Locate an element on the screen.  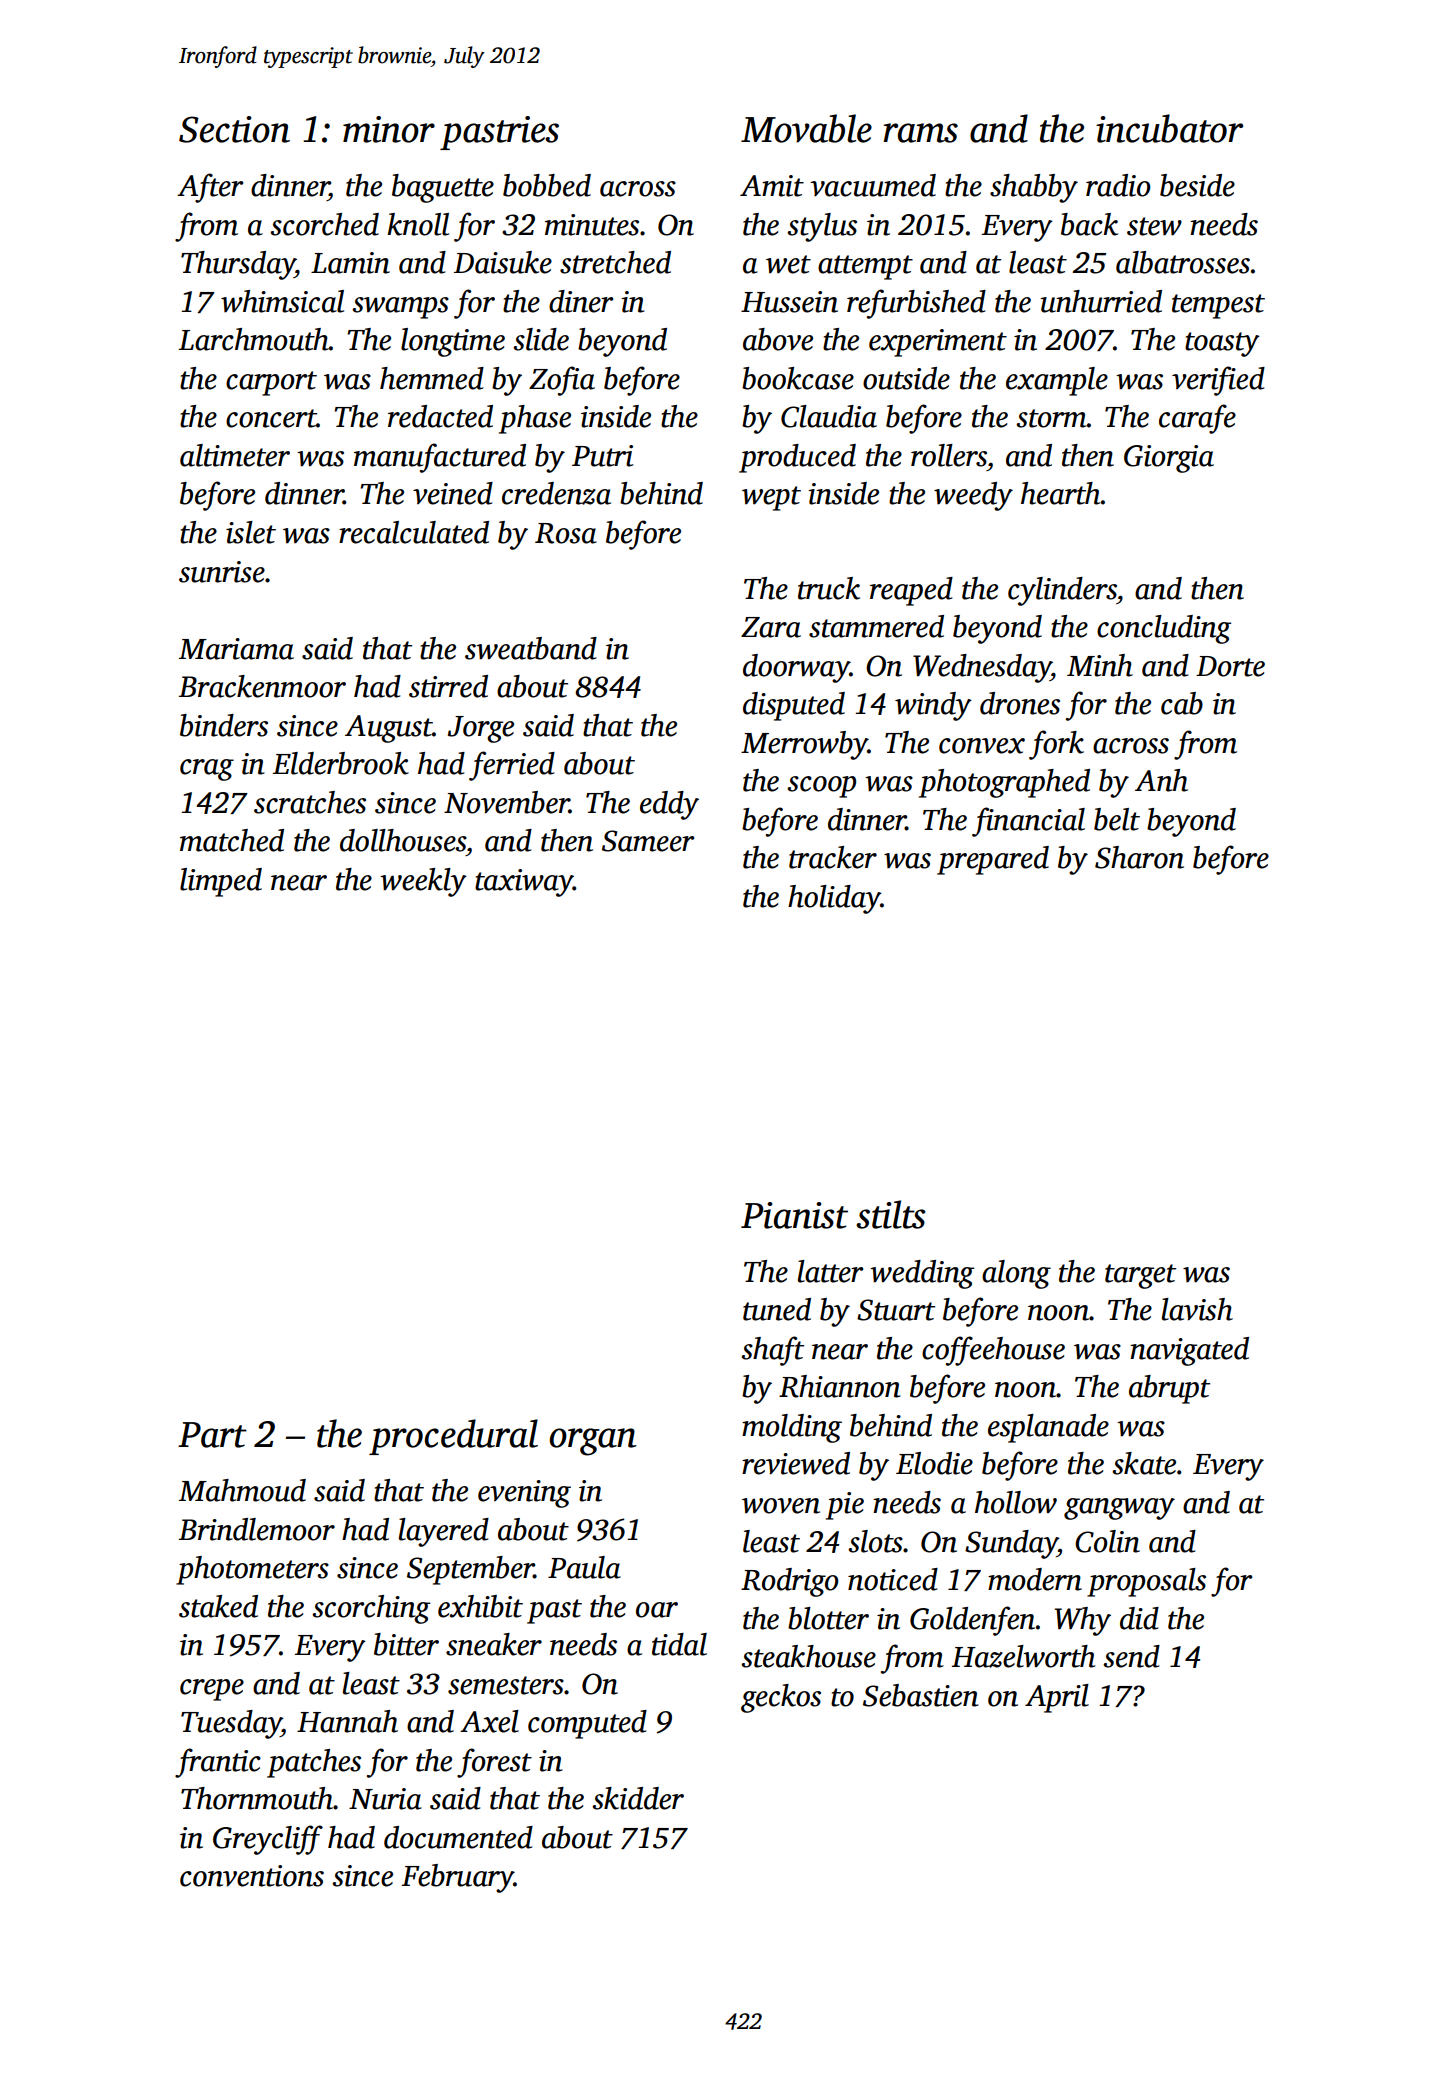
conventions is located at coordinates (252, 1876).
